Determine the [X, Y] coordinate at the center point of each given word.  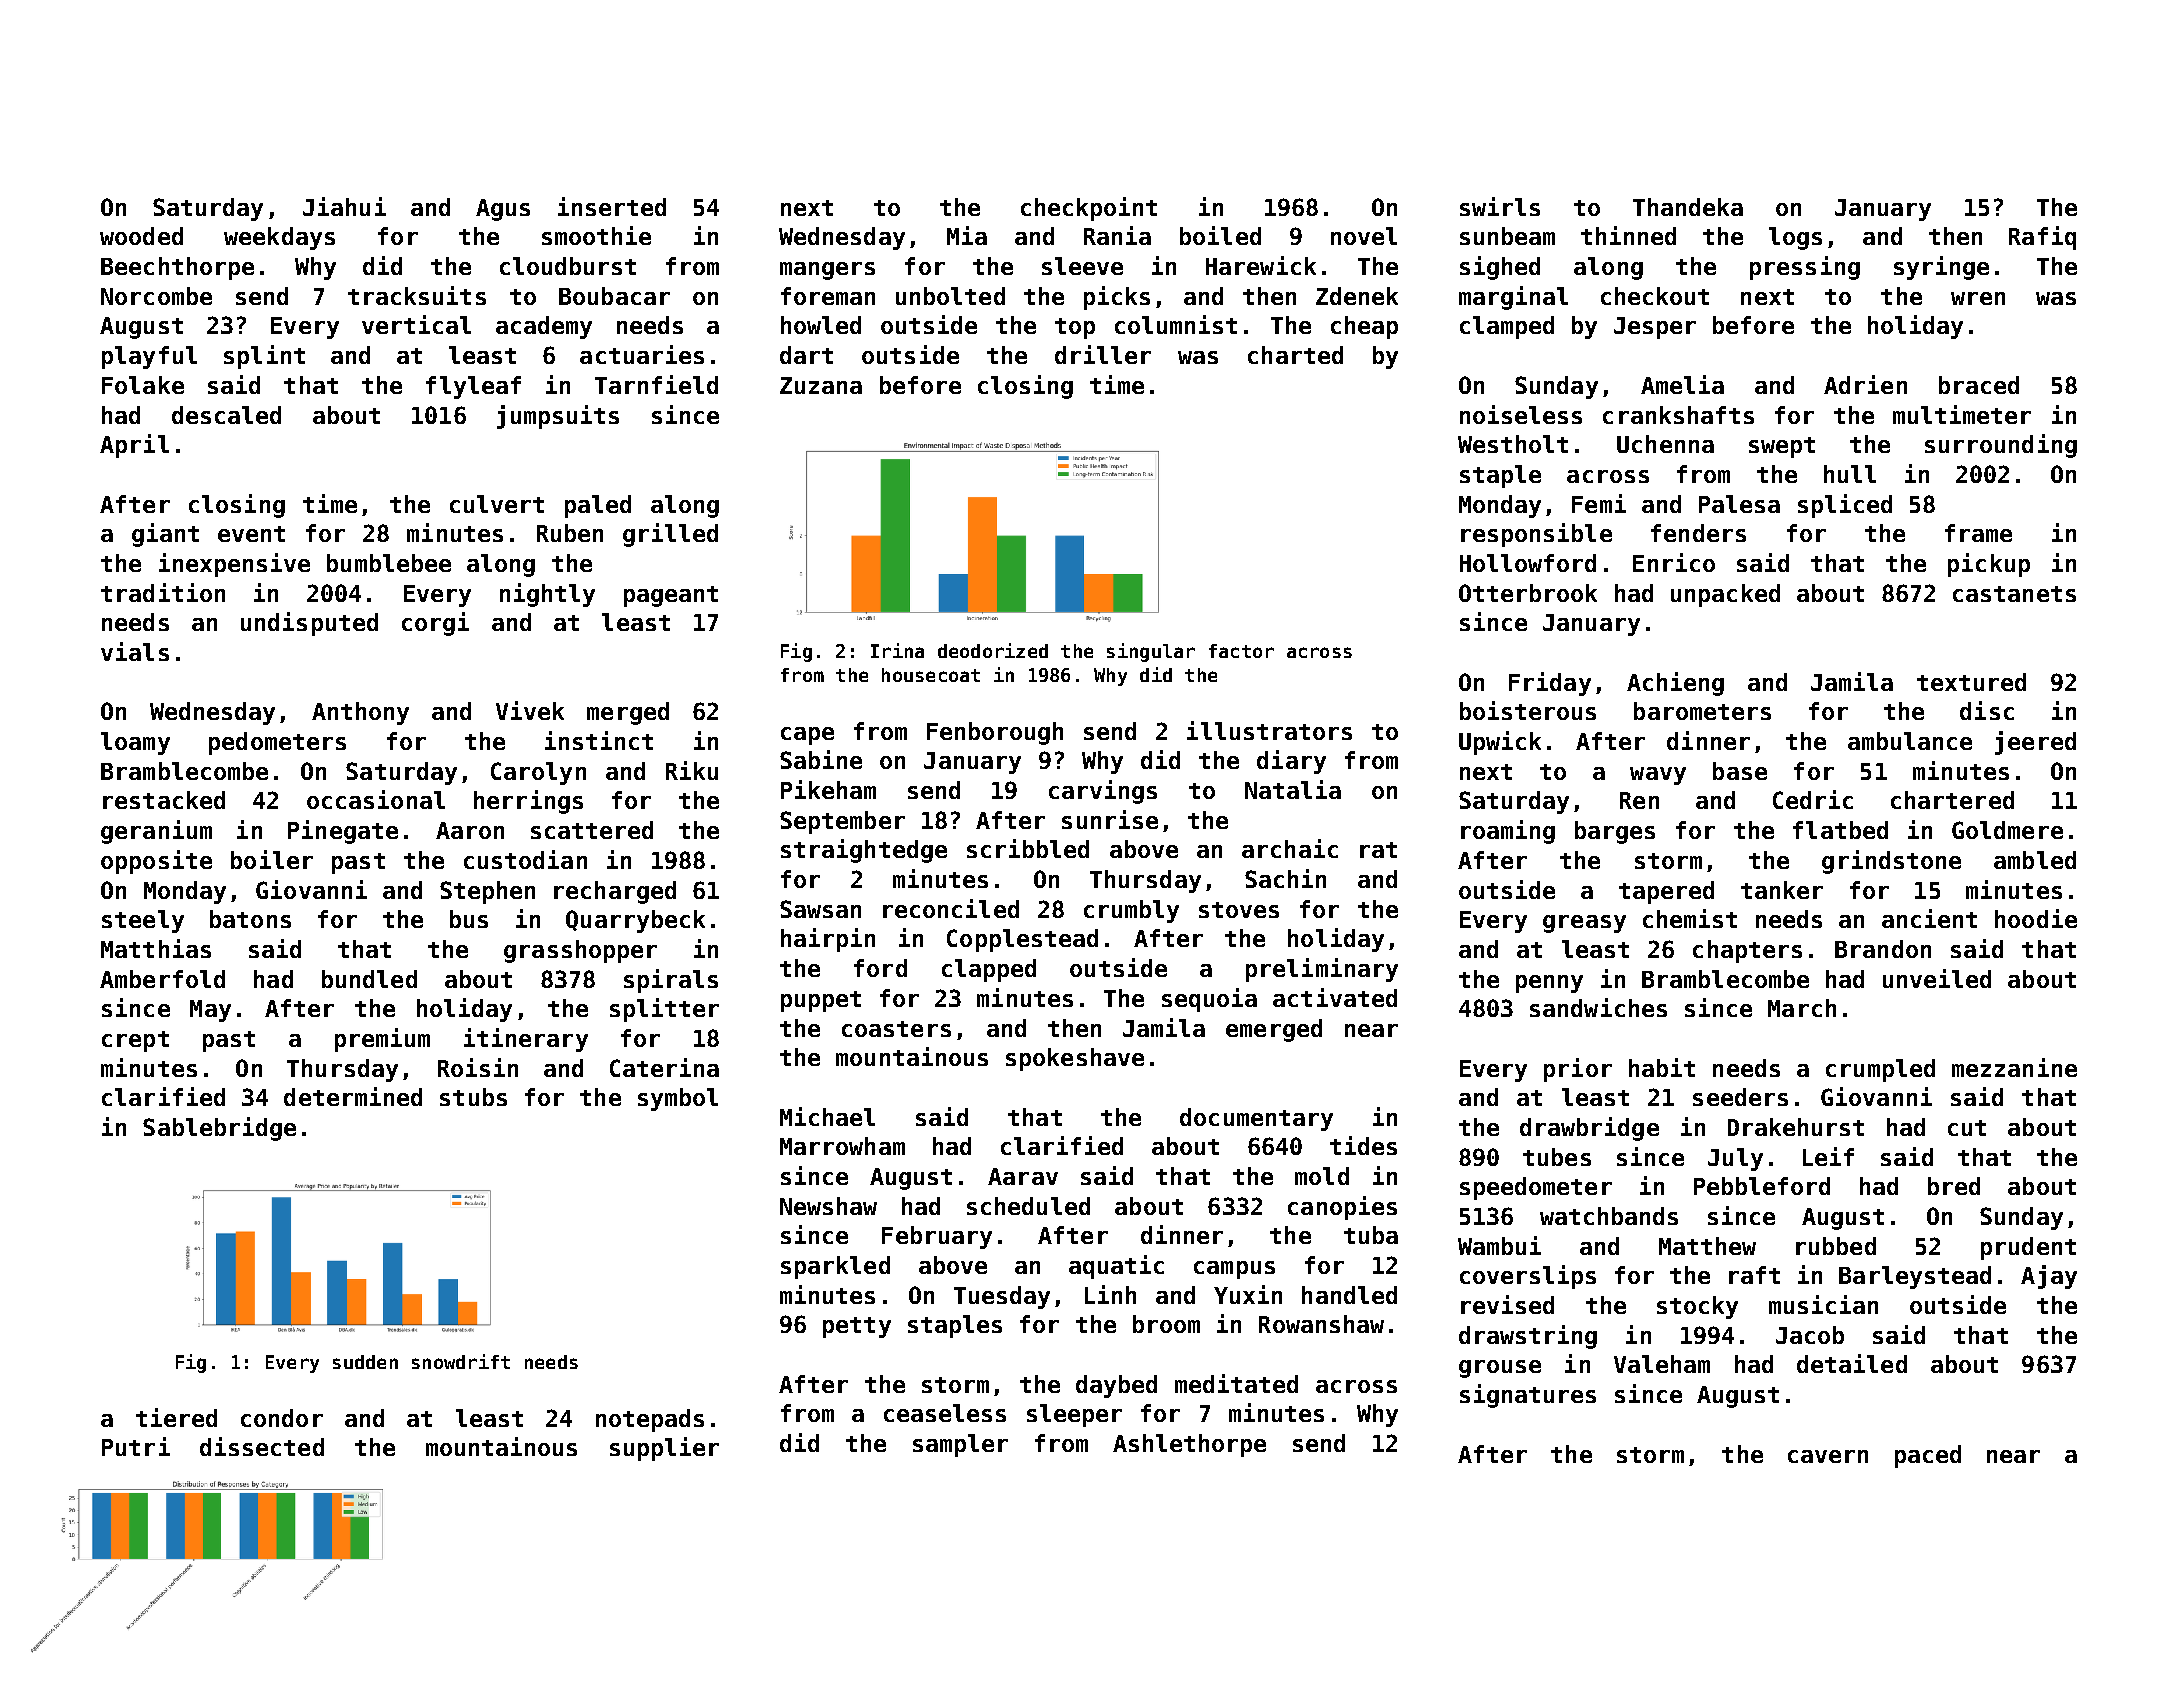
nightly [547, 595]
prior [1578, 1070]
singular [1151, 652]
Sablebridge [219, 1129]
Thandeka [1688, 207]
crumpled [1880, 1070]
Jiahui [344, 206]
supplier [664, 1449]
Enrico [1674, 562]
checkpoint [1089, 209]
